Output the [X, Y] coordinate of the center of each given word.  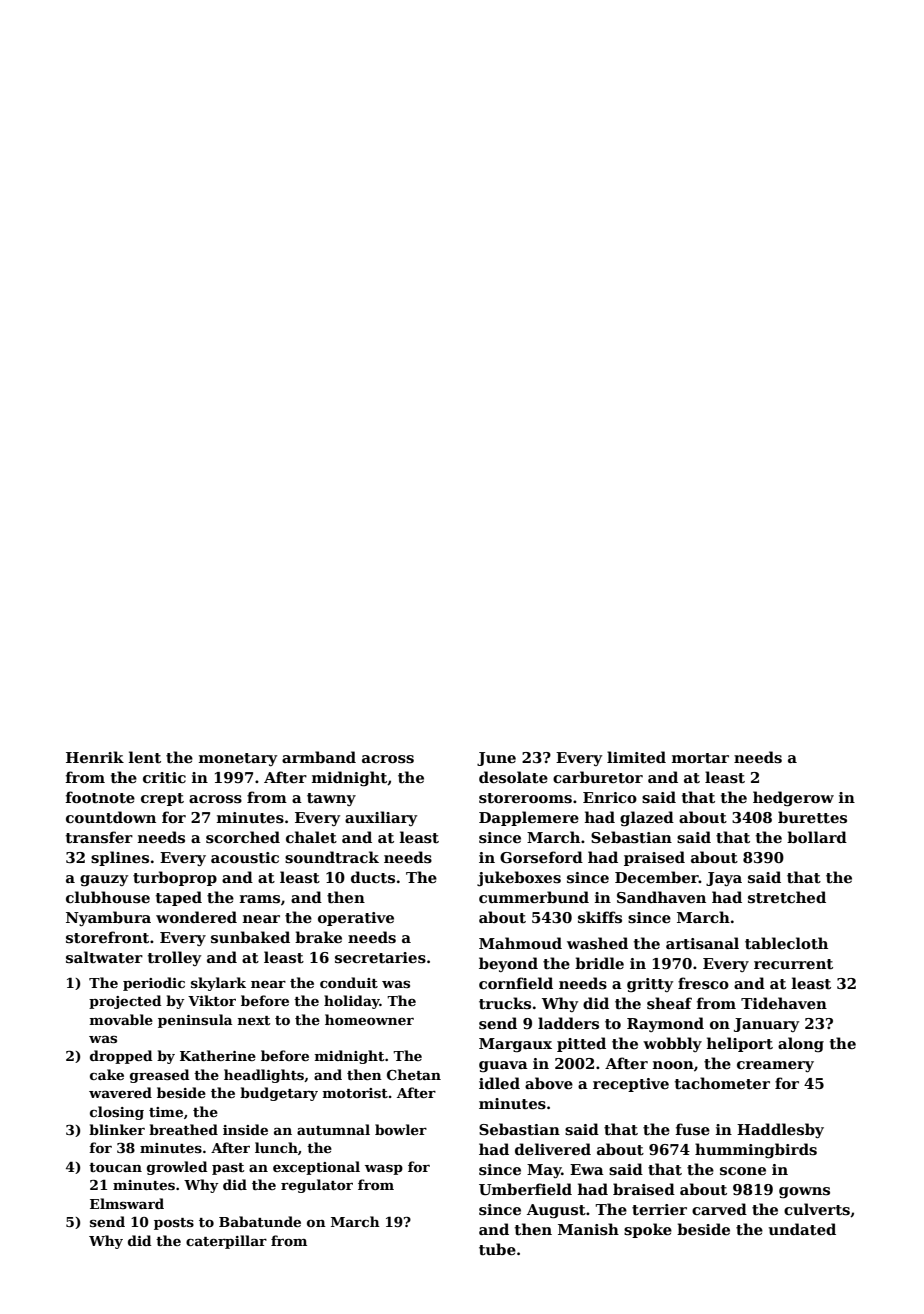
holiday [352, 1002]
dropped [121, 1057]
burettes [812, 817]
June [496, 759]
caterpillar [226, 1242]
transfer [99, 837]
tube [497, 1249]
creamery [775, 1066]
